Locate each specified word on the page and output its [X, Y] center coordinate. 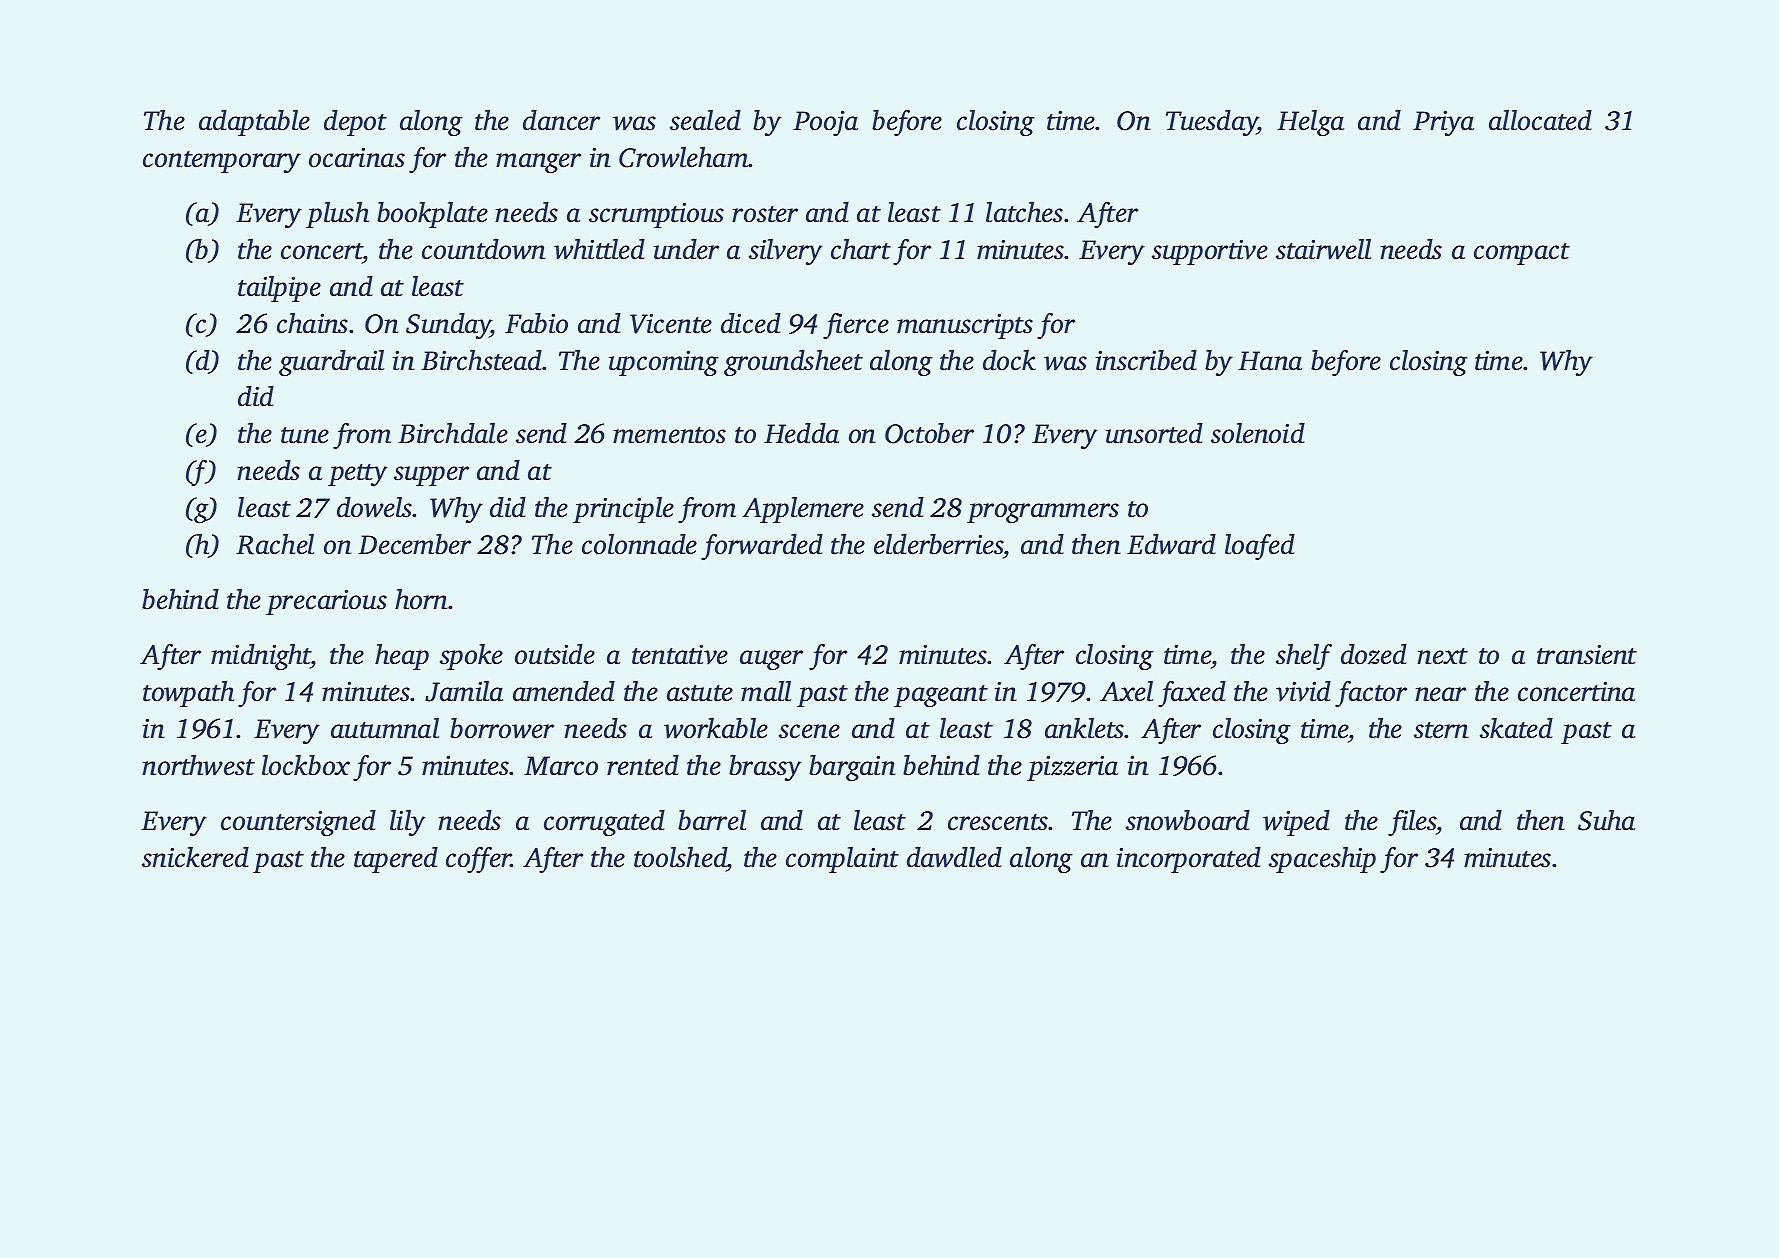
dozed [1374, 654]
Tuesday [1212, 123]
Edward [1171, 544]
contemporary [222, 162]
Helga [1310, 123]
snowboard [1188, 820]
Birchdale [453, 433]
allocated [1540, 120]
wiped [1296, 823]
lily [408, 823]
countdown [483, 249]
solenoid [1258, 433]
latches [1024, 212]
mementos [669, 435]
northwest [198, 765]
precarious [326, 602]
